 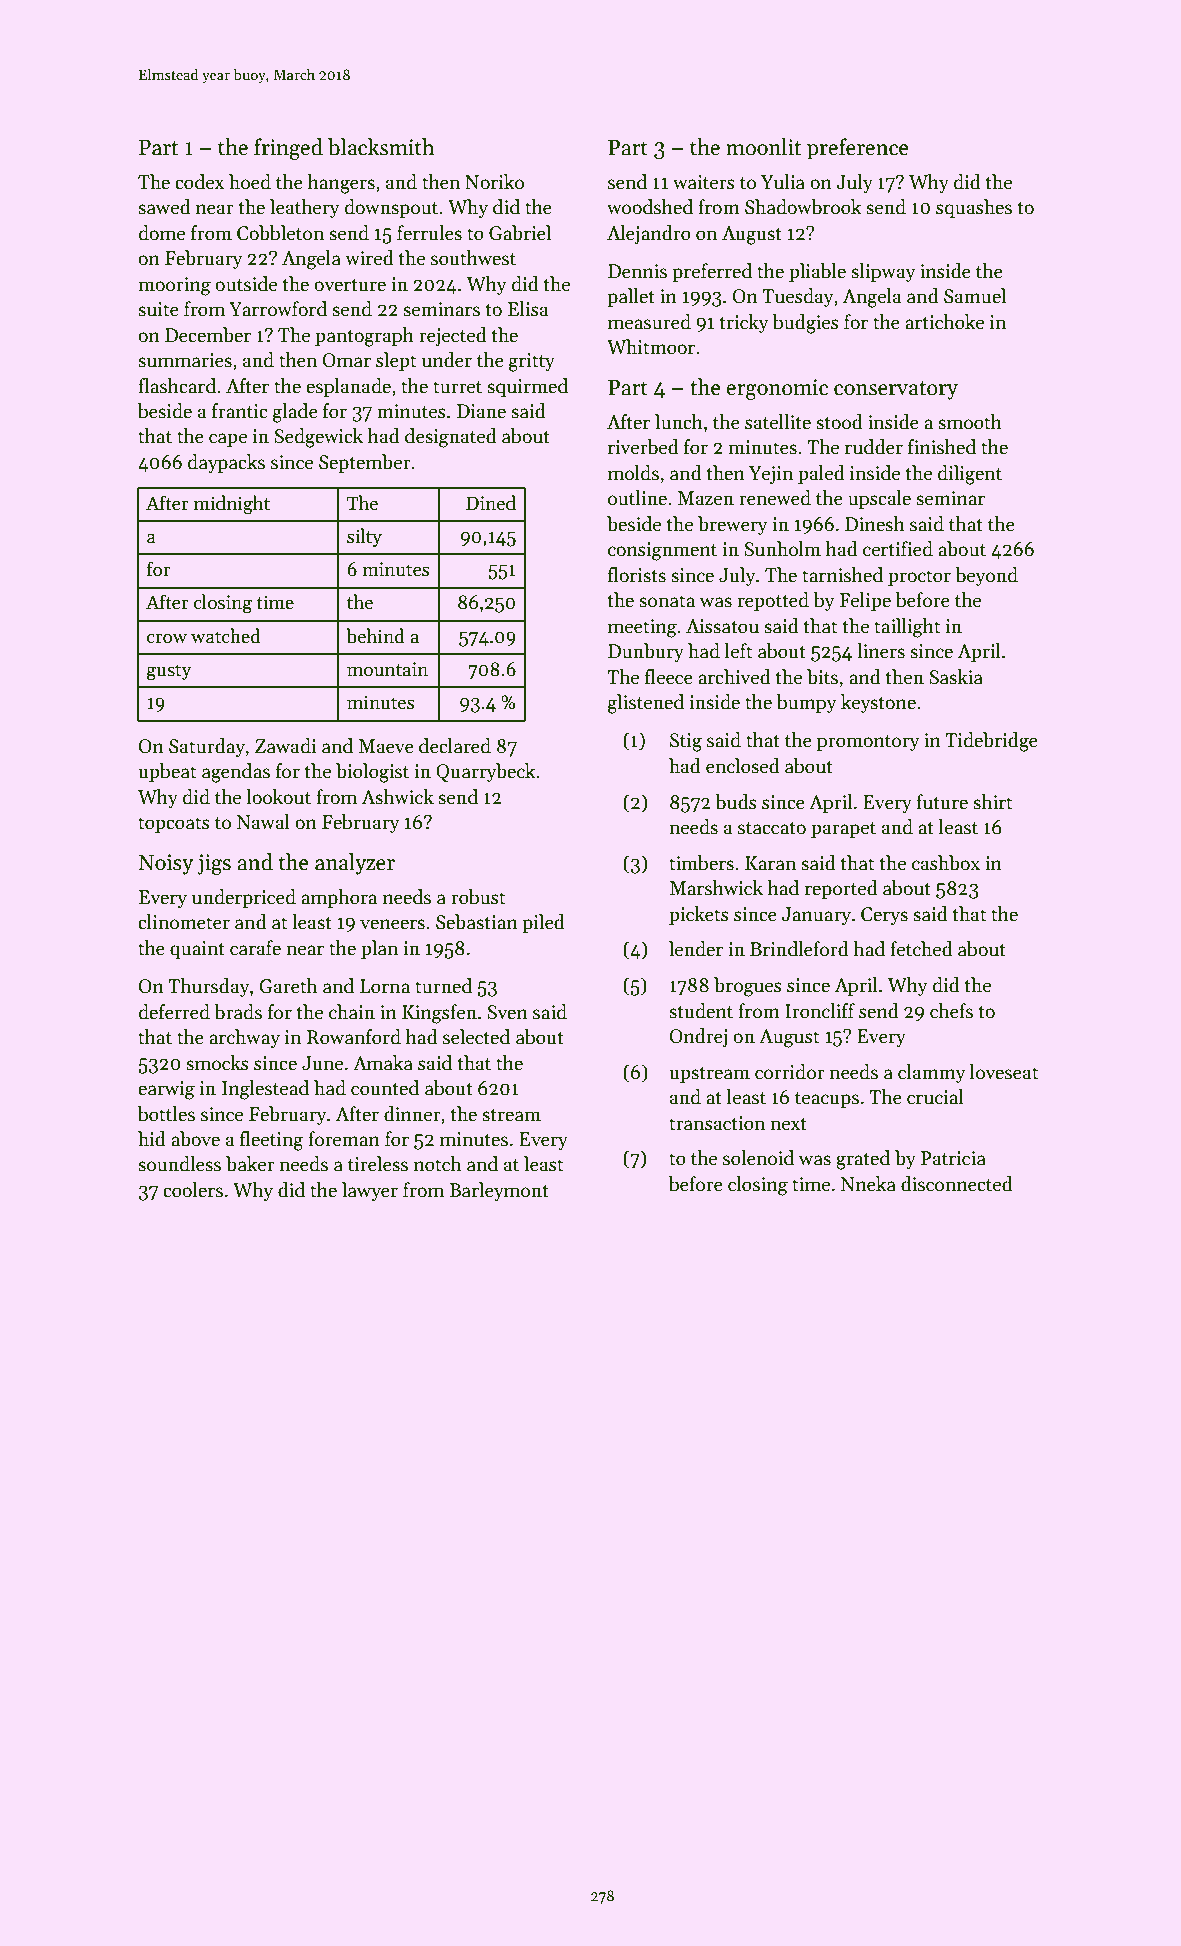 What do you see at coordinates (507, 1012) in the screenshot?
I see `Sven` at bounding box center [507, 1012].
